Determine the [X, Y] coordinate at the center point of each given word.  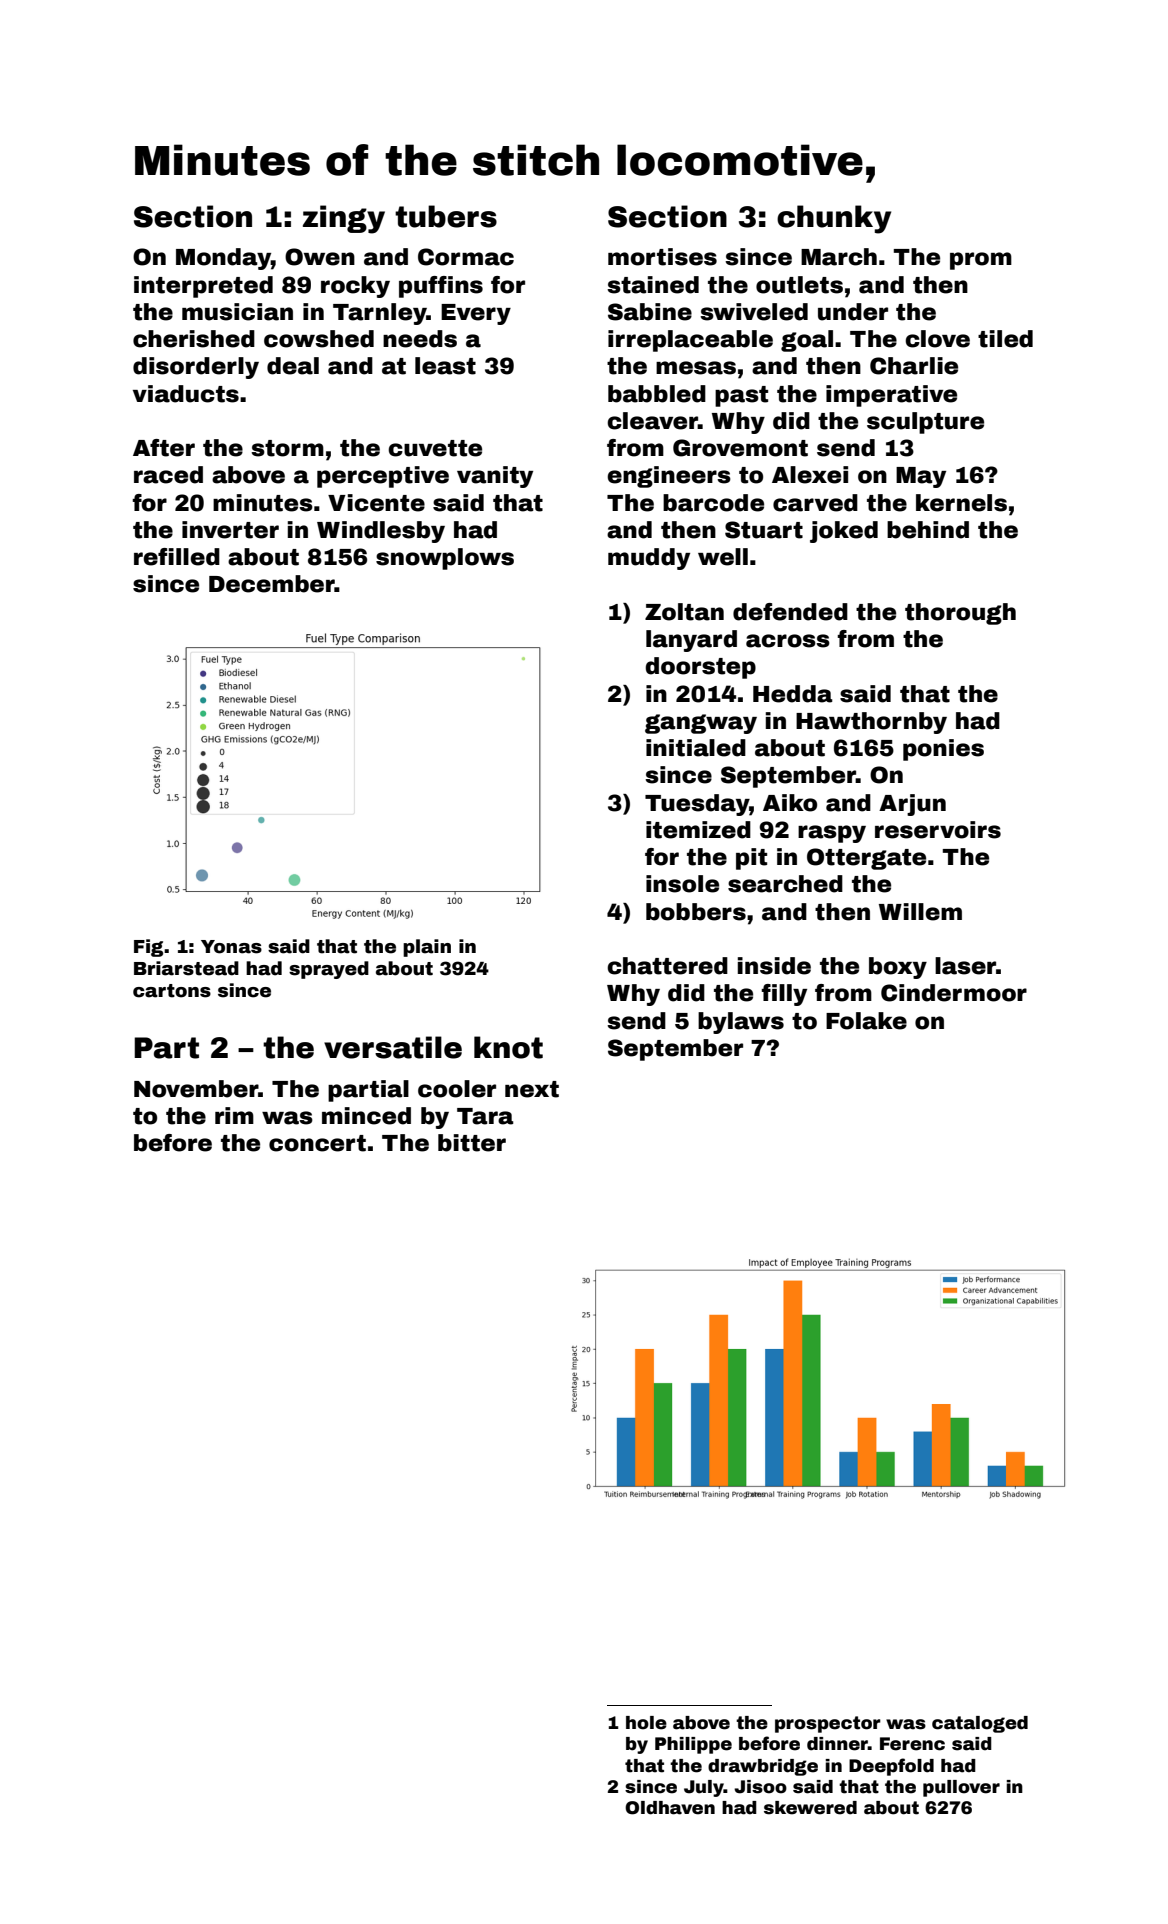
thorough [960, 614]
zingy [344, 219]
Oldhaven [670, 1808]
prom [981, 261]
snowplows [445, 559]
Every [476, 314]
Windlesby [381, 532]
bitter [472, 1143]
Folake [866, 1021]
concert [317, 1143]
